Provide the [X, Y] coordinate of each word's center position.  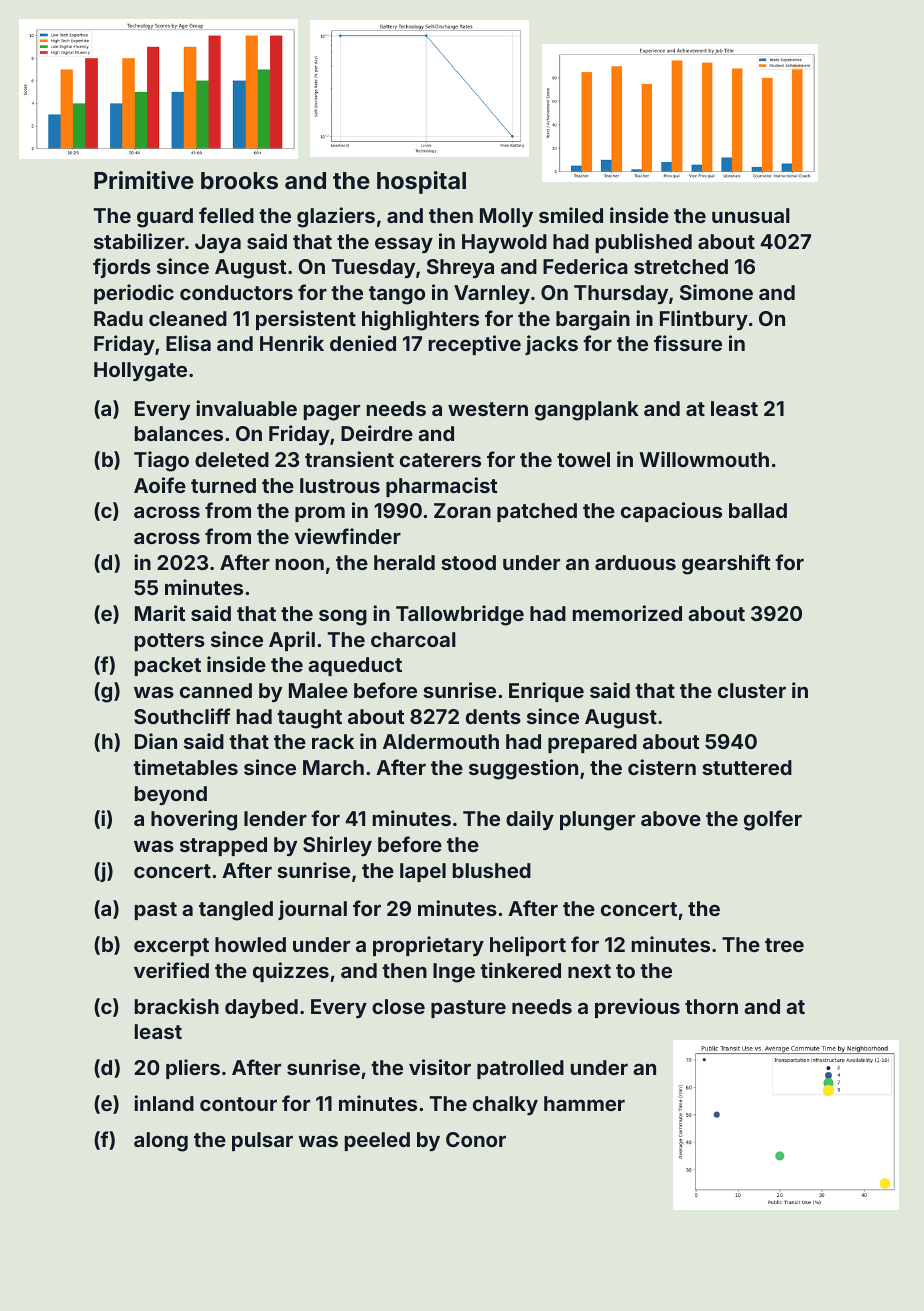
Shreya [460, 268]
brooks [239, 180]
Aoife [160, 485]
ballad [758, 510]
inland [164, 1103]
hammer [584, 1103]
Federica [585, 266]
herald [404, 562]
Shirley [337, 846]
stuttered [747, 767]
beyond [171, 795]
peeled [377, 1141]
